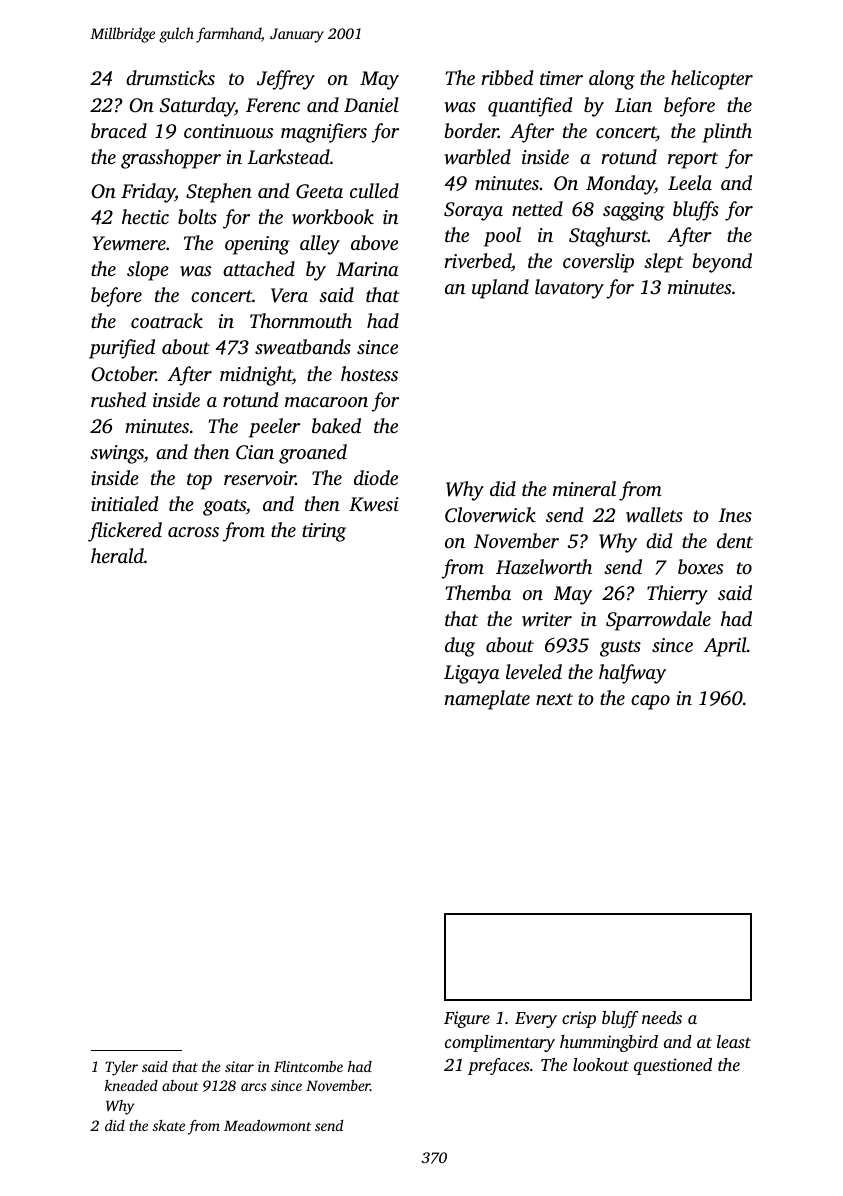 Image resolution: width=843 pixels, height=1196 pixels. I want to click on Monday, so click(620, 185).
